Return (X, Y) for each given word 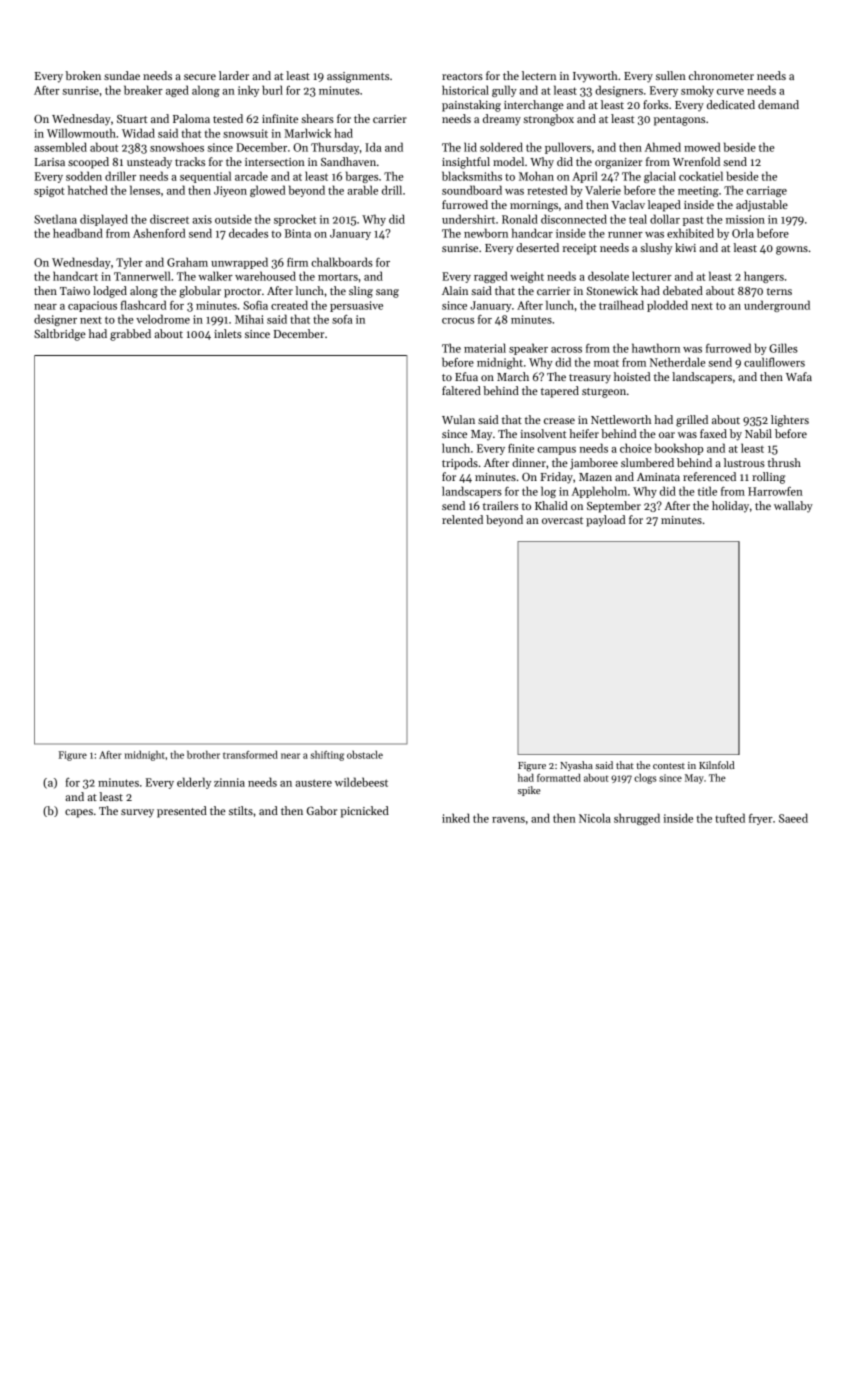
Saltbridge (60, 335)
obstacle (365, 755)
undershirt (468, 219)
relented (462, 519)
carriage (766, 191)
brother (203, 755)
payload (605, 521)
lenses (145, 190)
